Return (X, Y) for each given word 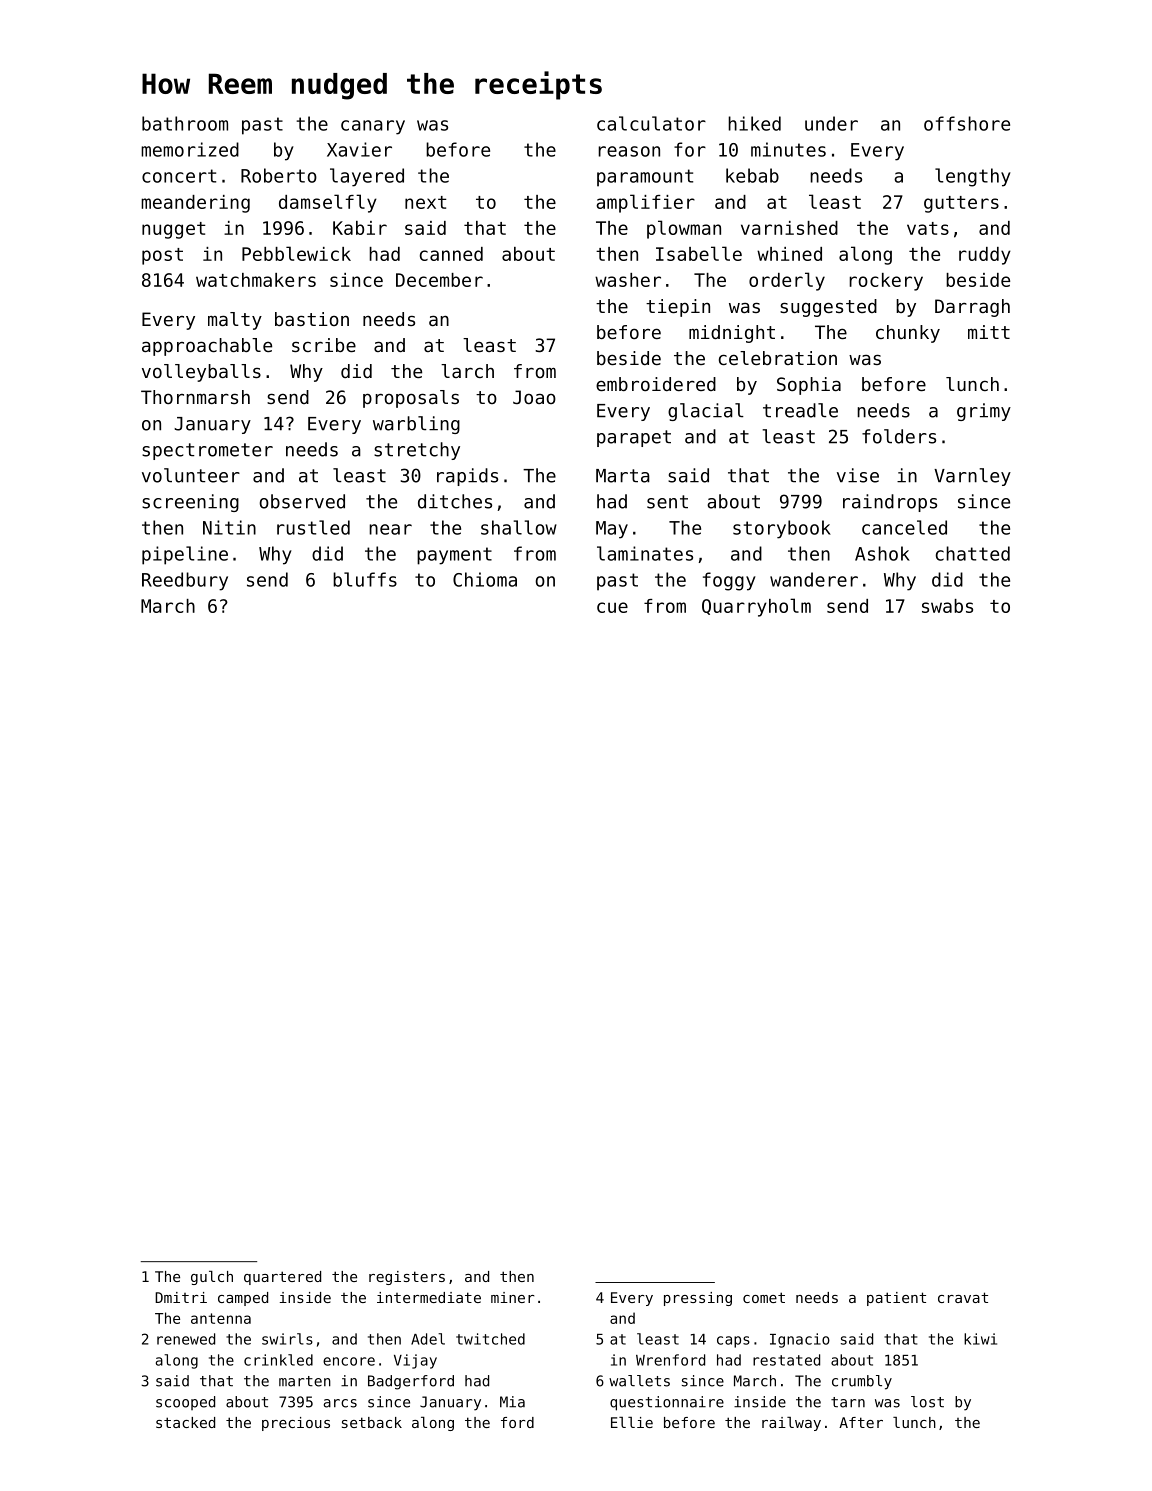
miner (512, 1297)
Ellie (632, 1422)
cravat (963, 1297)
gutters (961, 204)
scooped (185, 1403)
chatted (973, 553)
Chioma (485, 579)
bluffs (365, 579)
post (162, 256)
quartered (282, 1278)
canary (373, 127)
